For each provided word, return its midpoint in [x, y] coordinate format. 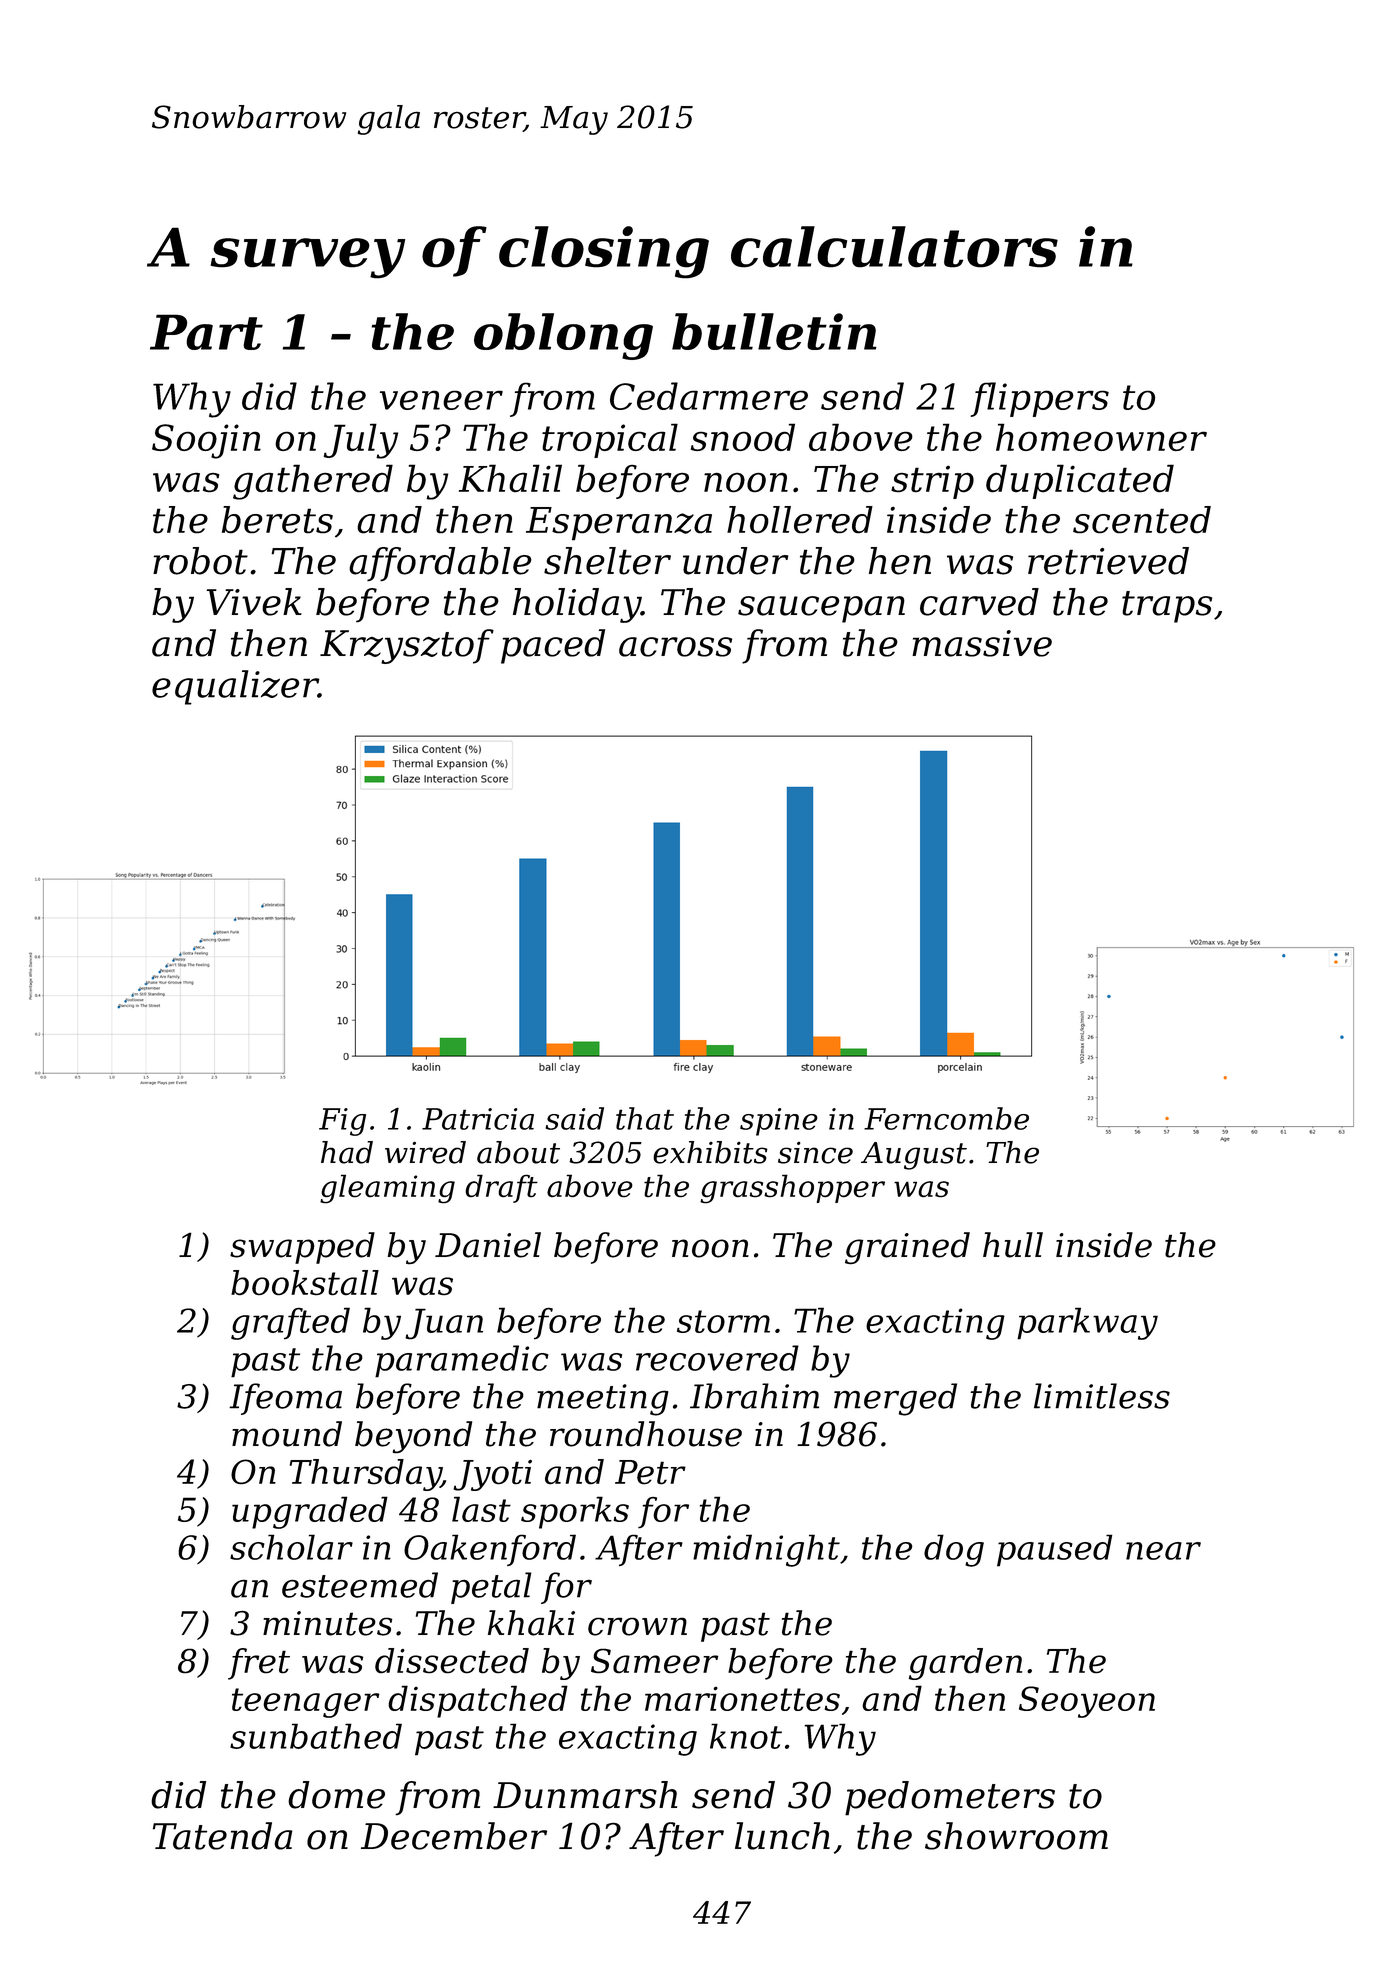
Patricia [478, 1119]
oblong [563, 336]
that [645, 1118]
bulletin [774, 331]
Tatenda [223, 1836]
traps [1167, 607]
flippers [1039, 399]
